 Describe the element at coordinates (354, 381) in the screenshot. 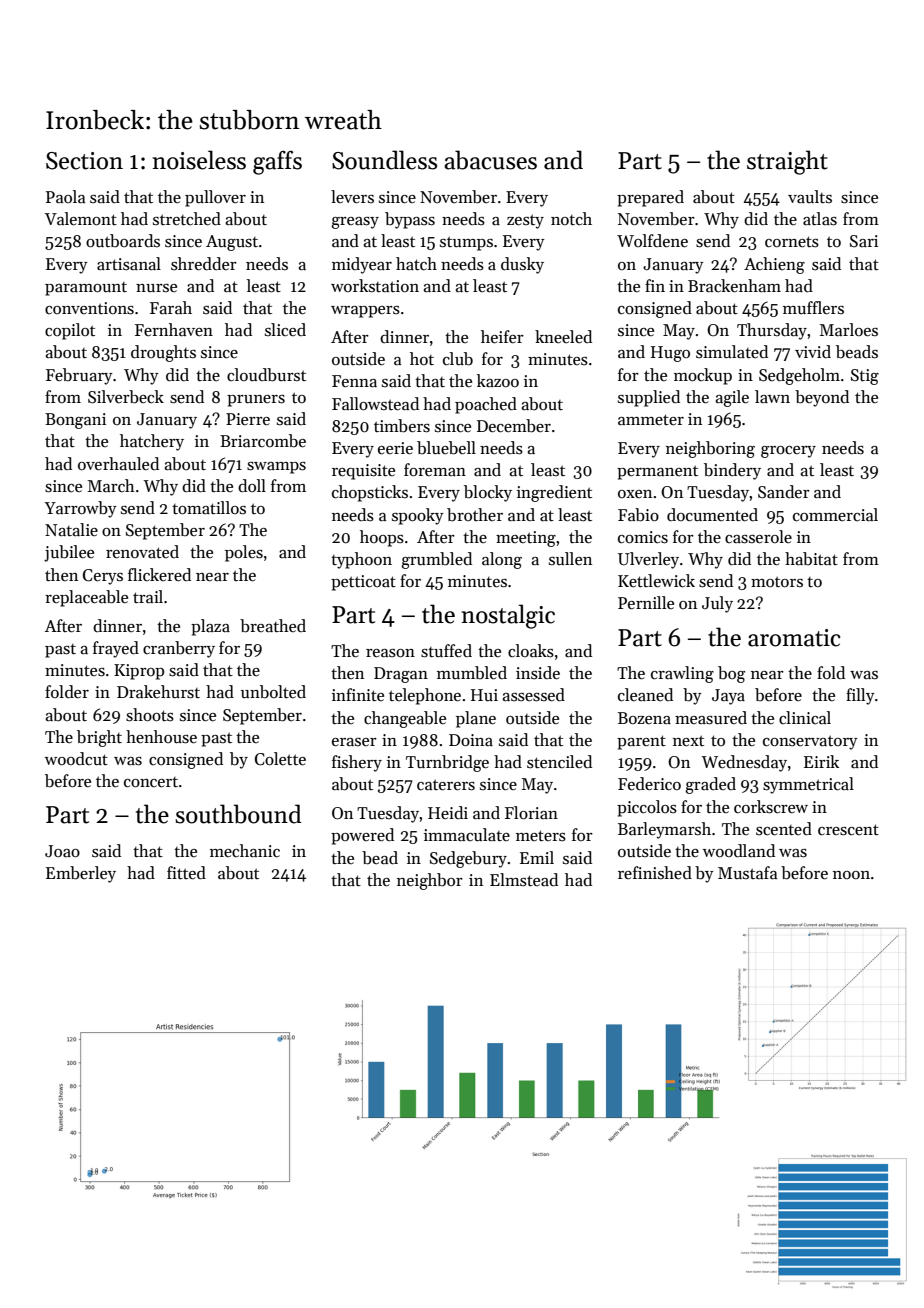

I see `Fenna` at that location.
